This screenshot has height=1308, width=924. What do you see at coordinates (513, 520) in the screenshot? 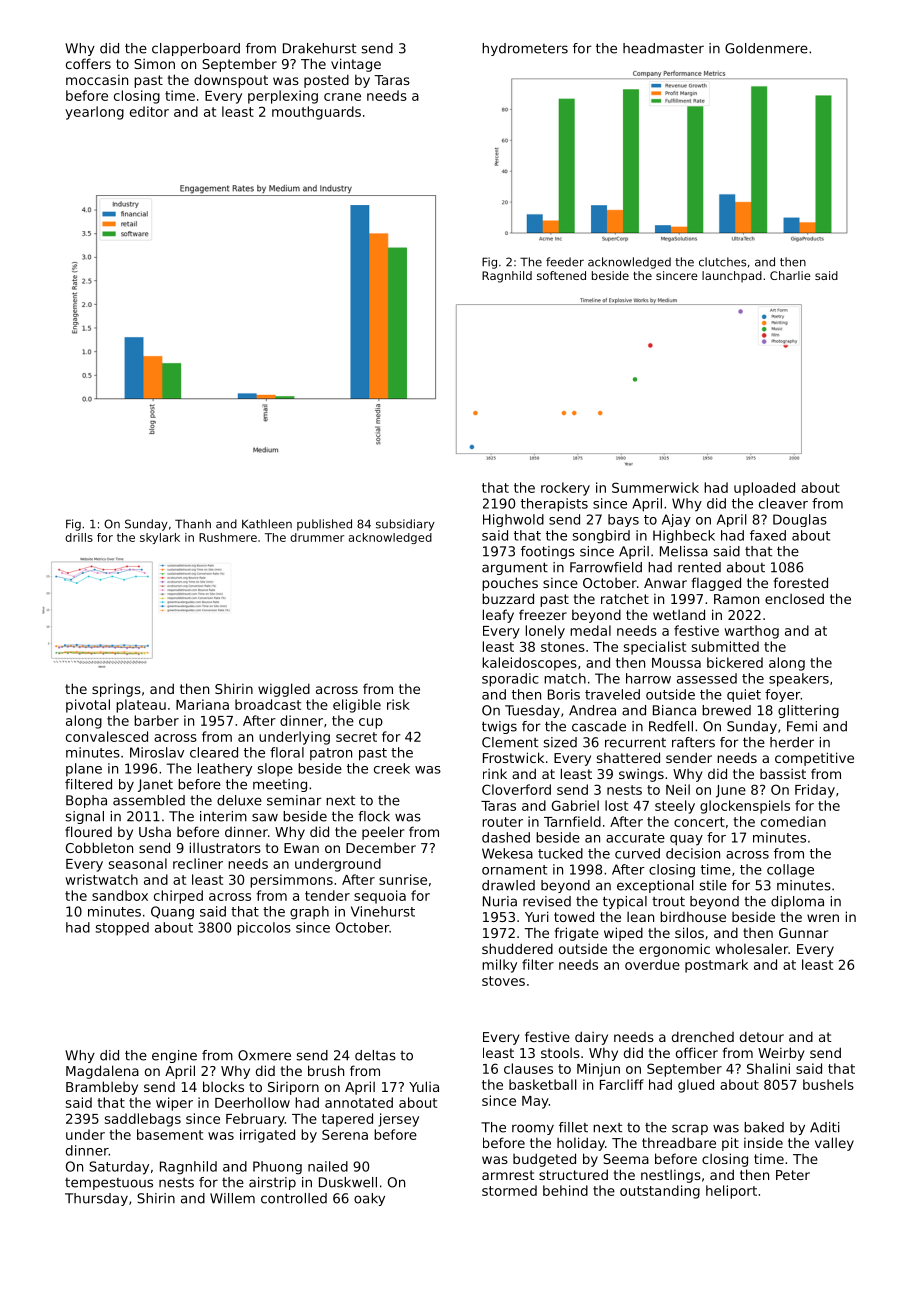
I see `Highwold` at bounding box center [513, 520].
